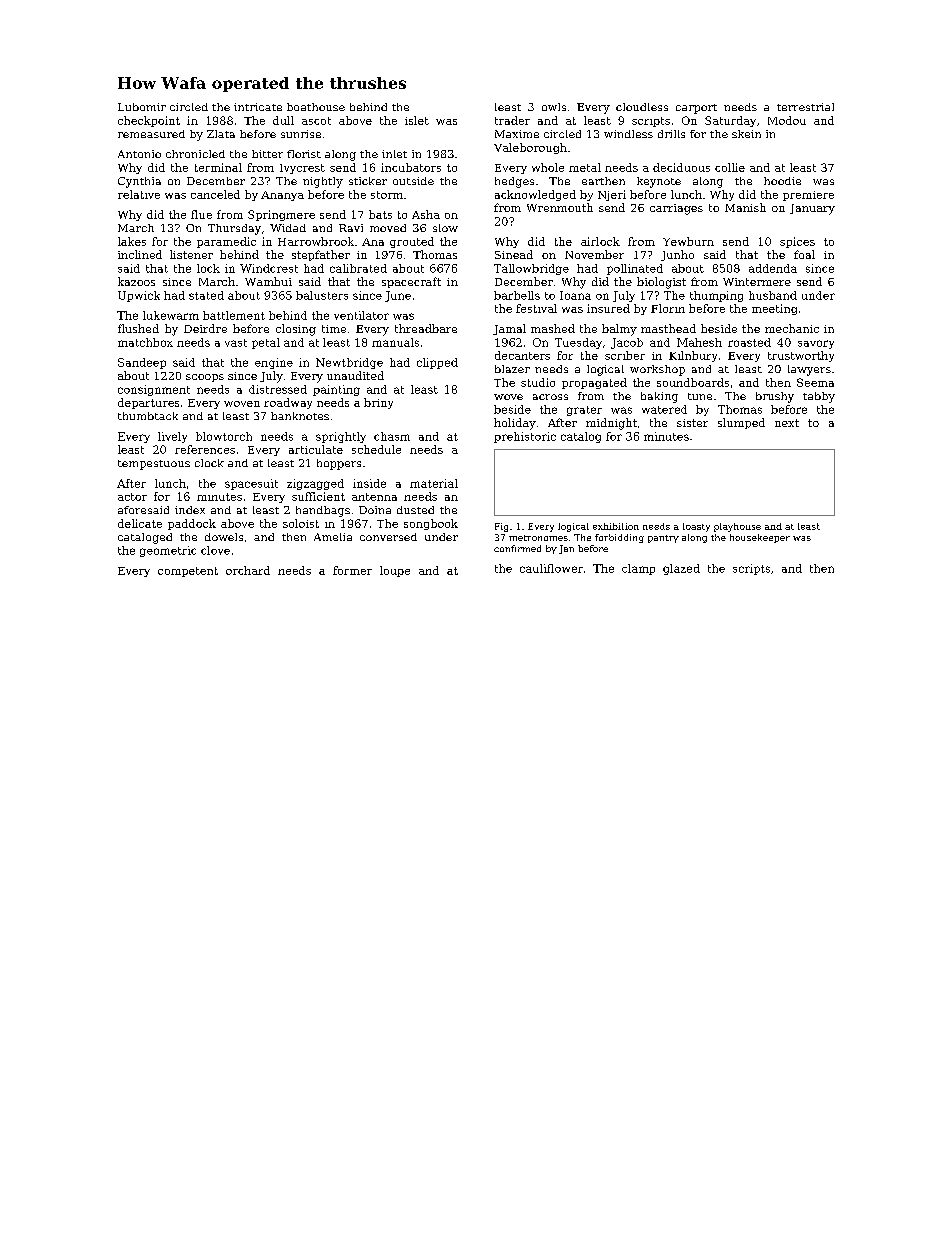 Image resolution: width=952 pixels, height=1233 pixels. I want to click on competent, so click(188, 572).
